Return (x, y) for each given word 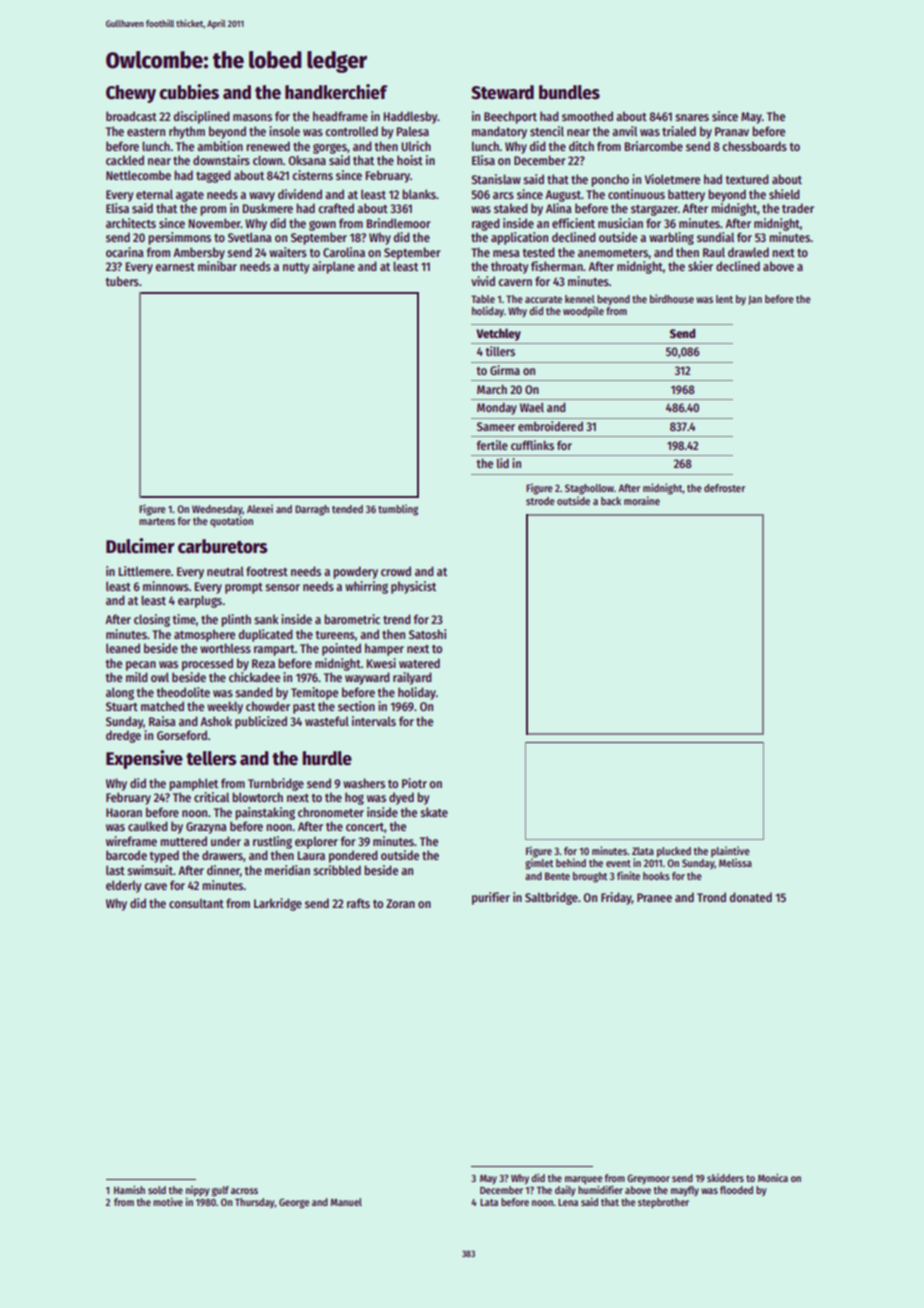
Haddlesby (411, 117)
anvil (624, 131)
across (244, 1191)
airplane (333, 267)
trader (798, 208)
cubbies (189, 92)
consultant (196, 903)
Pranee (654, 897)
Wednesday (217, 510)
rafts (358, 903)
